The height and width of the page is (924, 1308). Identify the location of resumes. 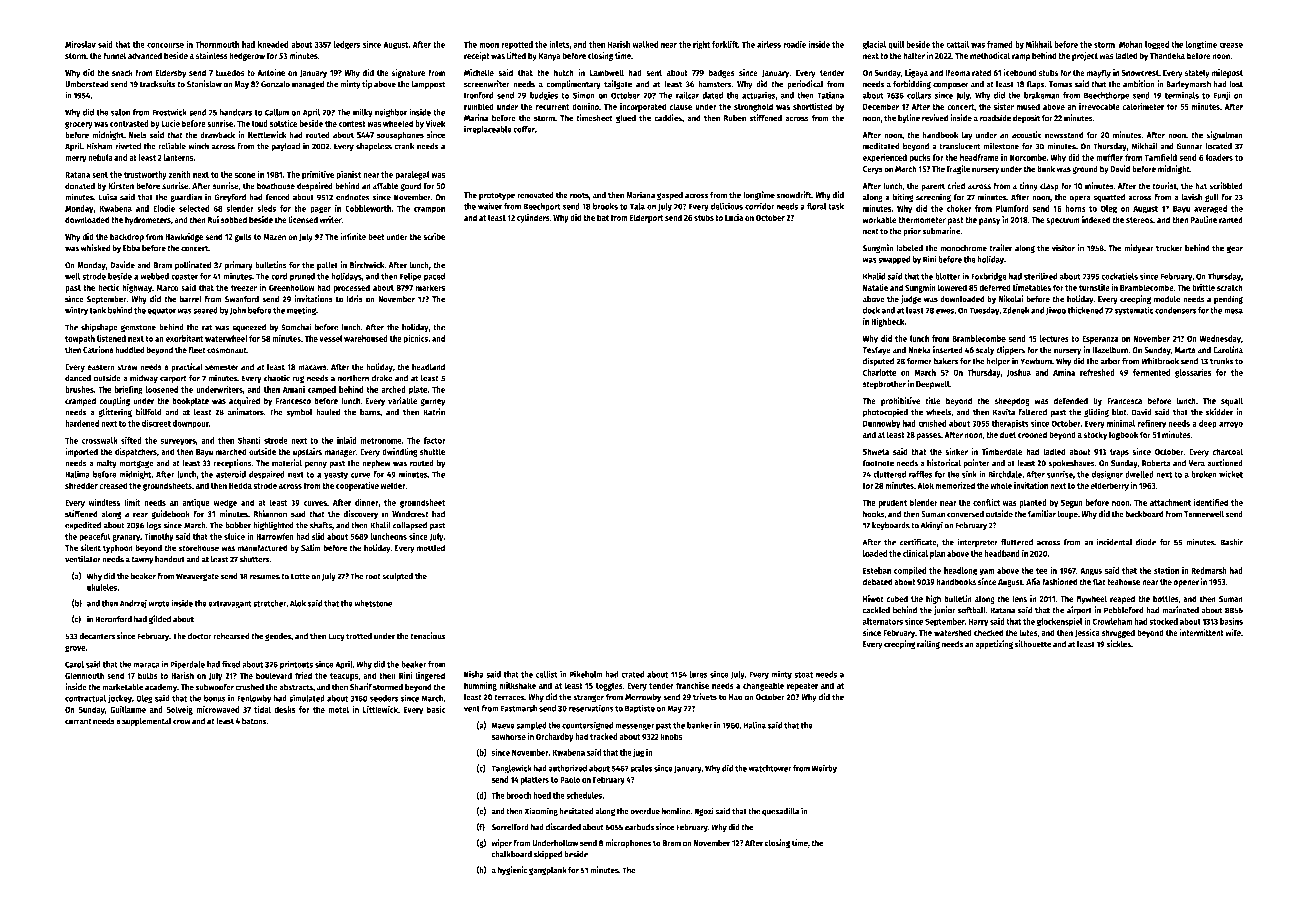
(264, 577).
